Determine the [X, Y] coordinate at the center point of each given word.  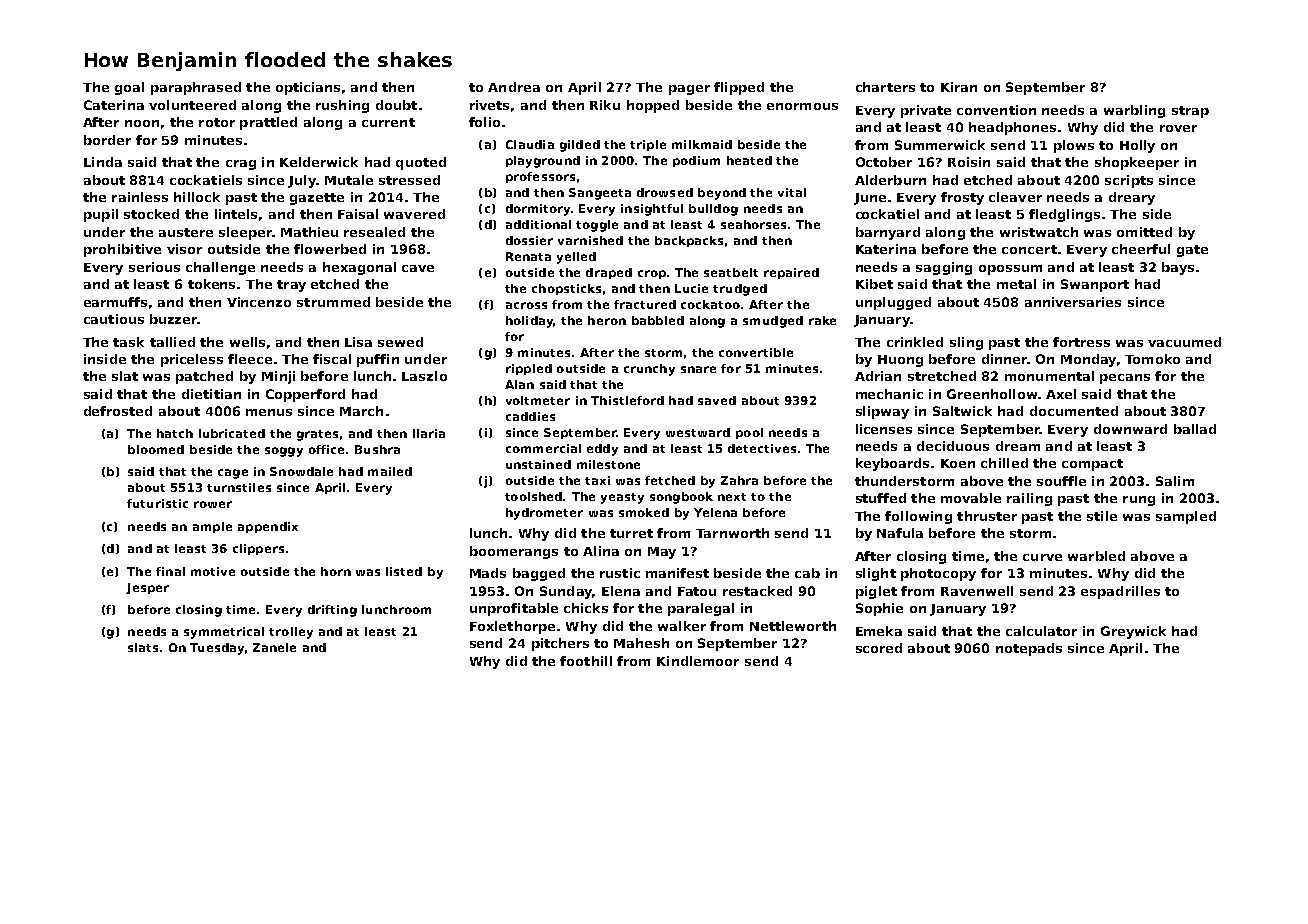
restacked [757, 591]
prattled [268, 123]
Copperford [305, 395]
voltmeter [538, 400]
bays [1178, 268]
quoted [421, 163]
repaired [791, 273]
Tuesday [217, 649]
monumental [1049, 376]
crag [241, 165]
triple [648, 145]
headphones [1012, 128]
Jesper [147, 588]
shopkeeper [1137, 163]
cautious [114, 319]
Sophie [879, 609]
